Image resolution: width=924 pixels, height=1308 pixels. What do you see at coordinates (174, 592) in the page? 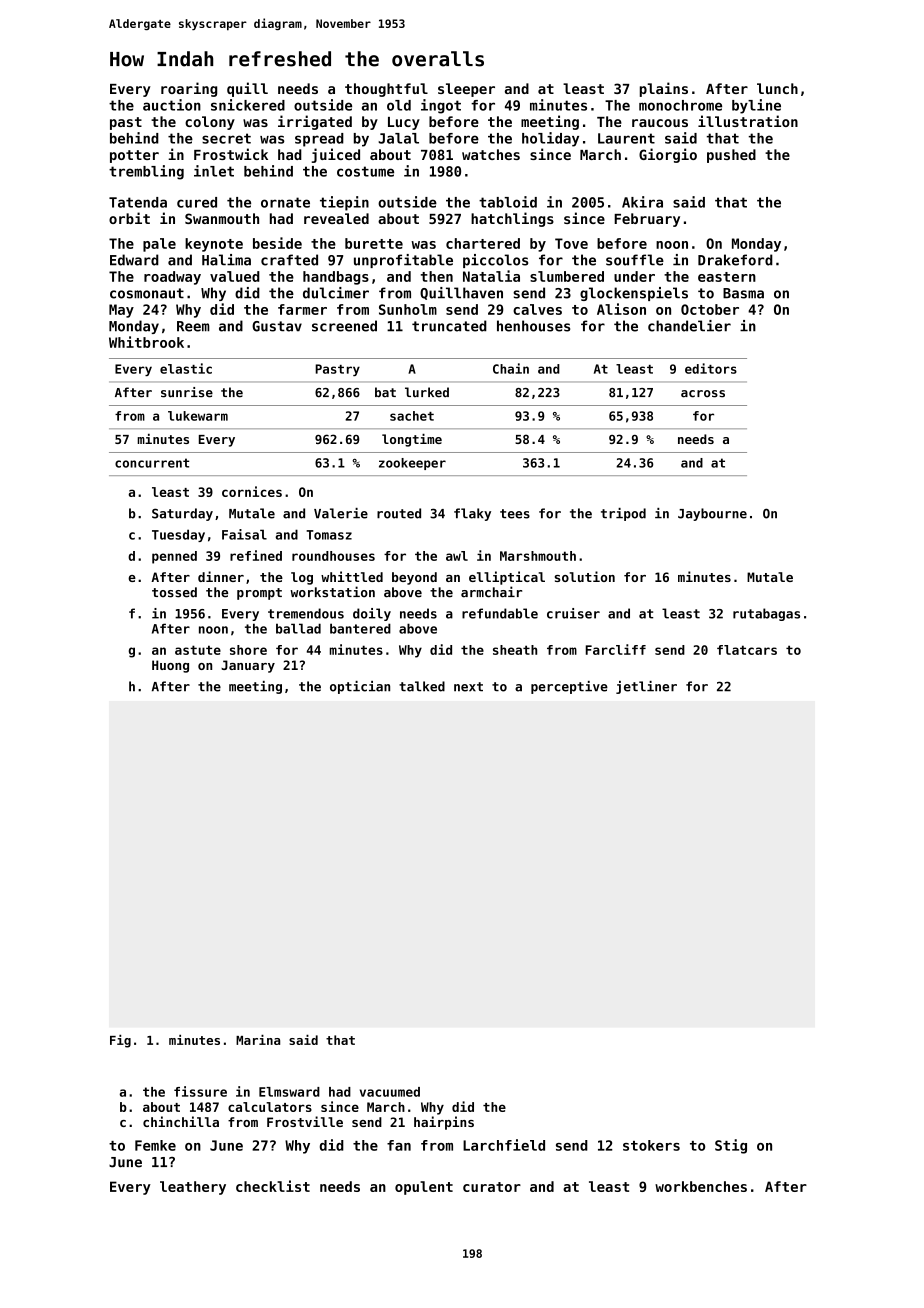
I see `tossed` at bounding box center [174, 592].
